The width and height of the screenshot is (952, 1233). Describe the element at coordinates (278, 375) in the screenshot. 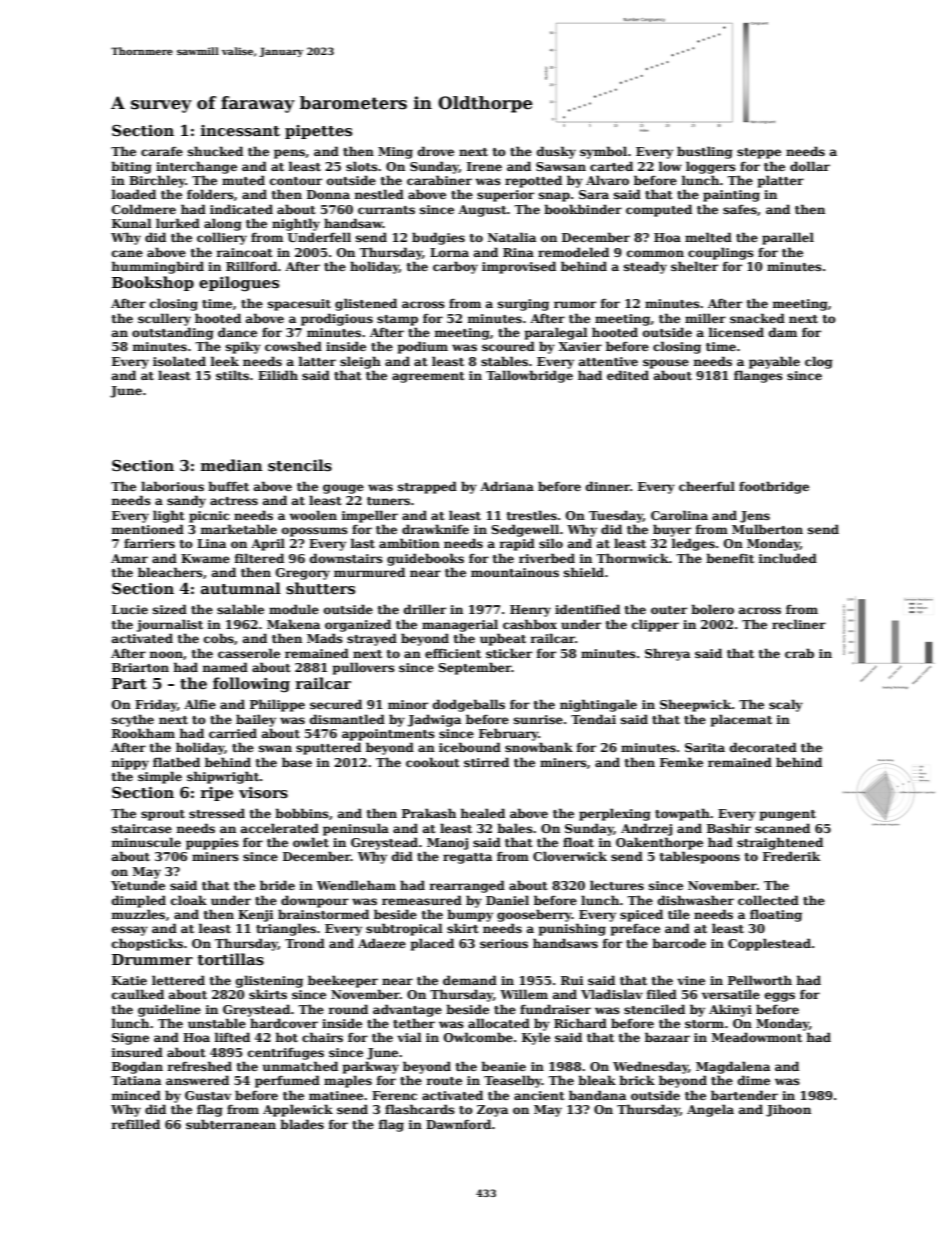

I see `Eilidh` at that location.
